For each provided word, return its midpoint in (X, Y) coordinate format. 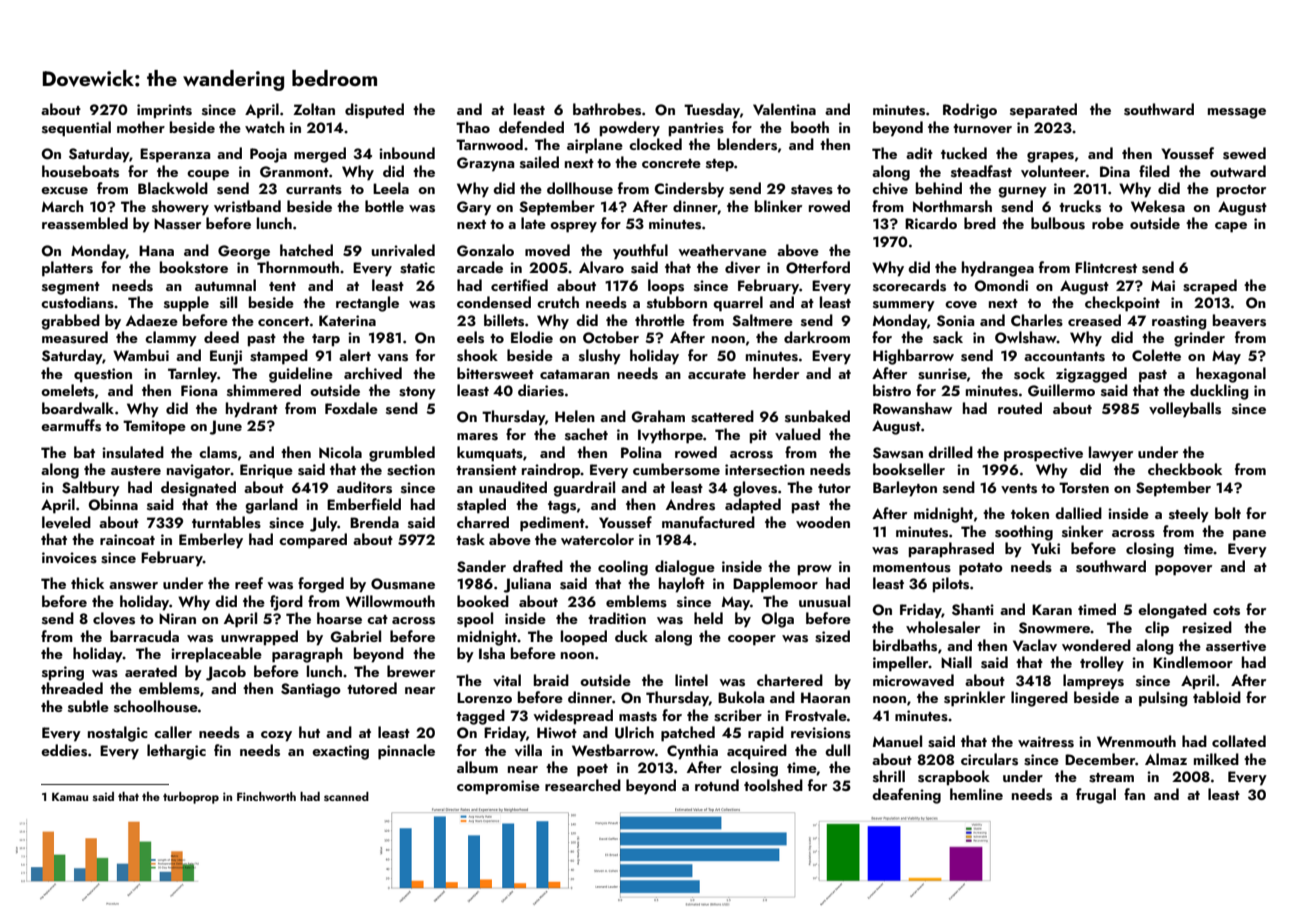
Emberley (211, 541)
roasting (1179, 322)
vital (507, 680)
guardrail (584, 489)
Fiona (199, 390)
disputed (374, 111)
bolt (1228, 513)
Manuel (897, 741)
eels (470, 337)
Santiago (311, 690)
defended (531, 127)
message (1237, 113)
